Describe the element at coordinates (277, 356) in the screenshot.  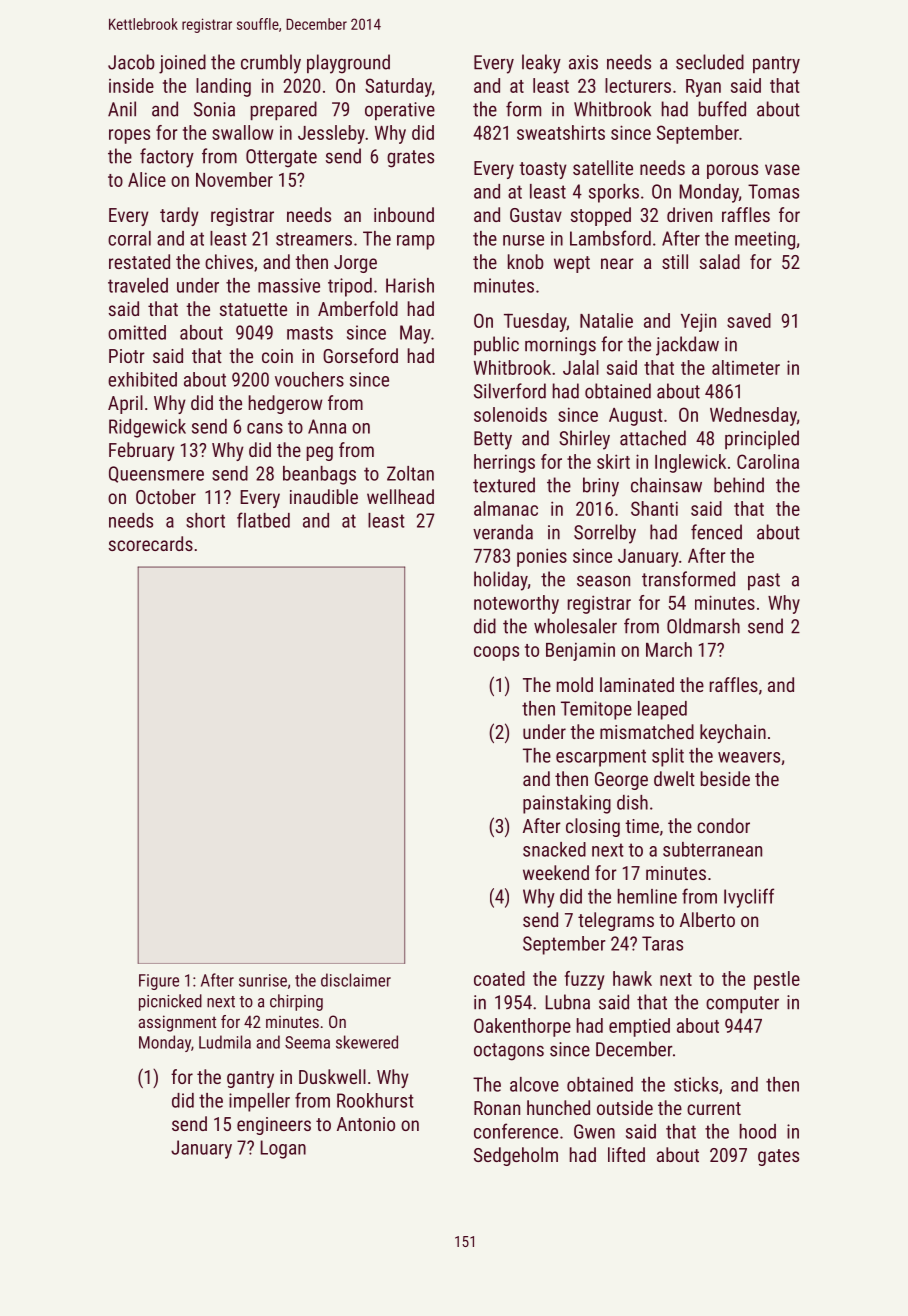
I see `coin` at that location.
